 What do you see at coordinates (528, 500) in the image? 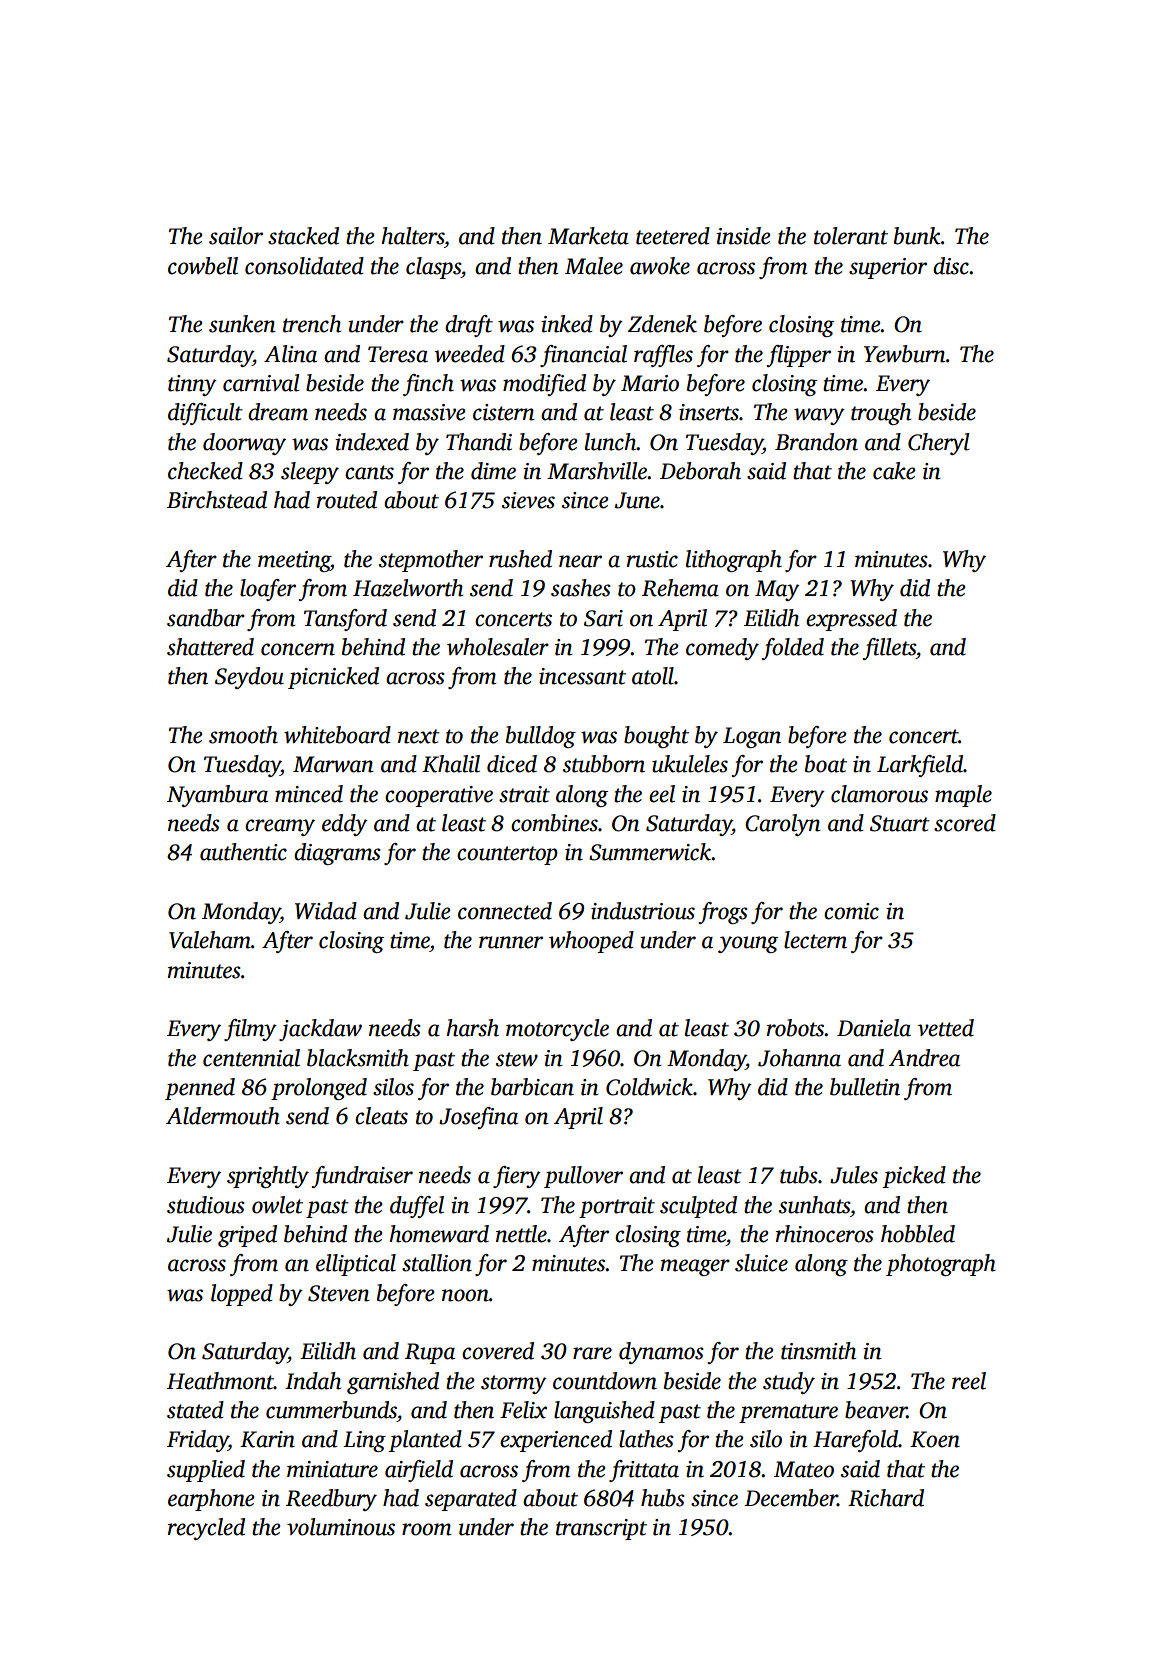
I see `sieves` at bounding box center [528, 500].
